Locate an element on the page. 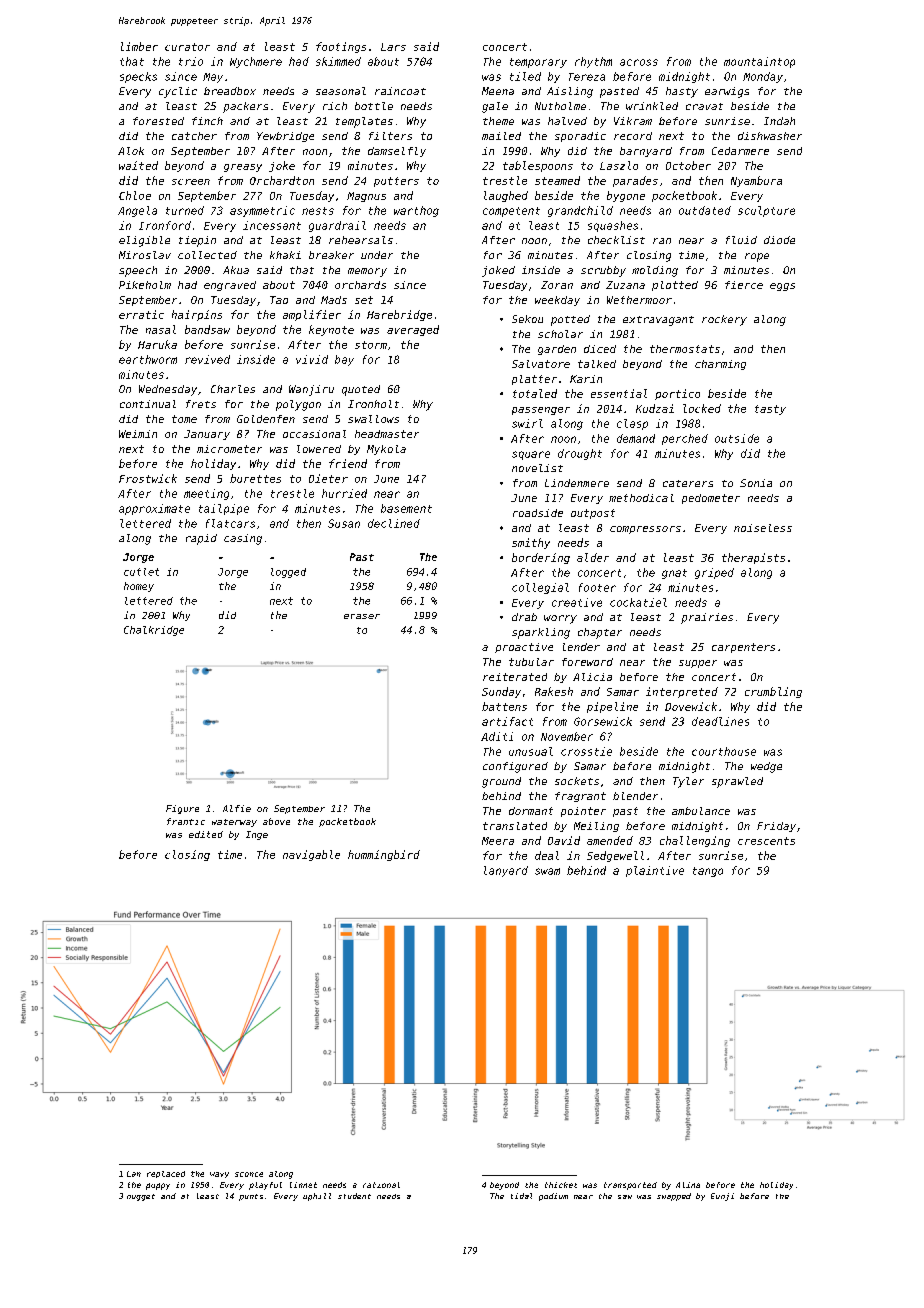 The height and width of the page is (1308, 924). navigable is located at coordinates (311, 855).
